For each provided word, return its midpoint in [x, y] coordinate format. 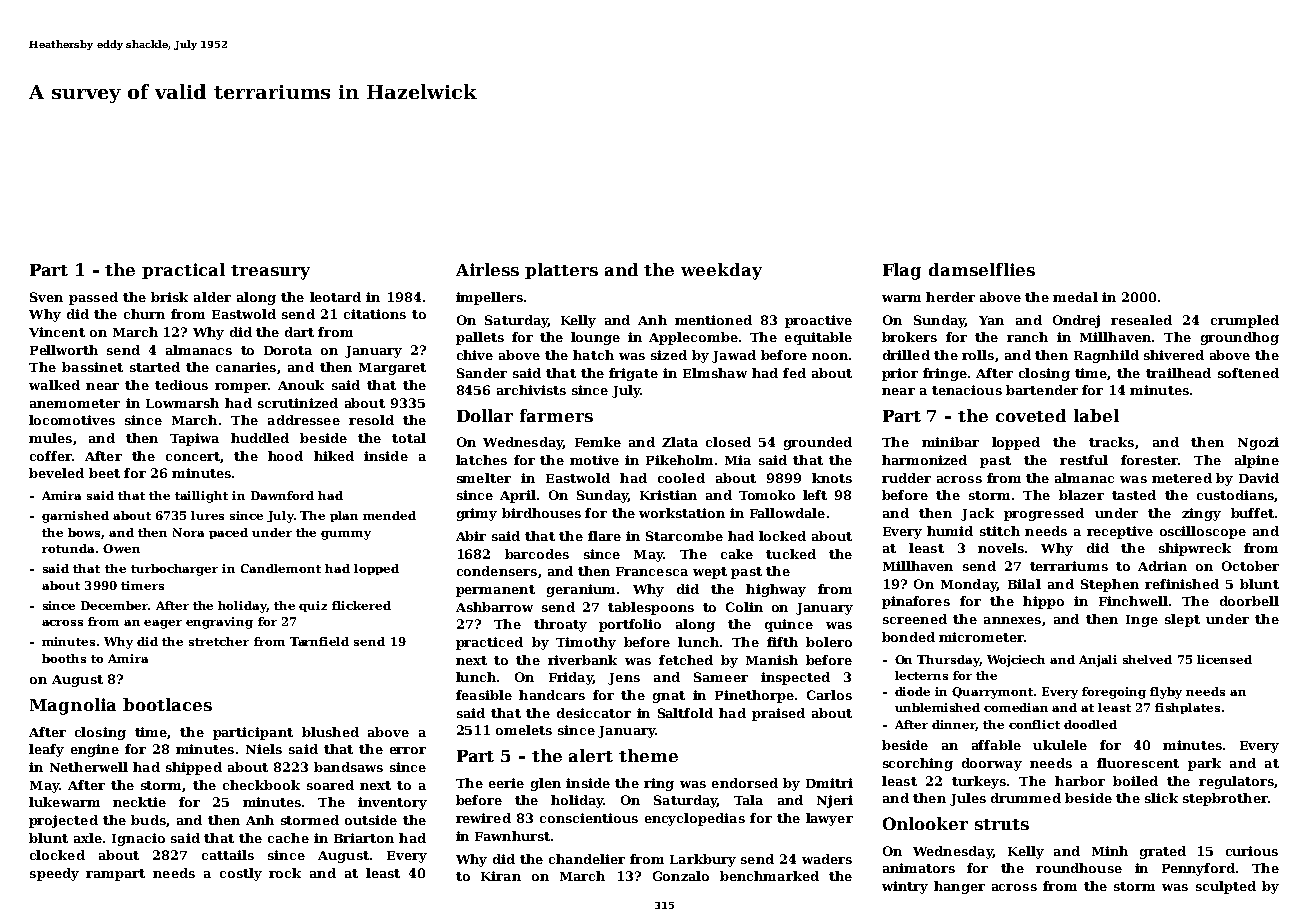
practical [183, 271]
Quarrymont [992, 693]
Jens [624, 679]
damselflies [982, 269]
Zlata [680, 442]
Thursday [948, 661]
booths [64, 658]
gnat [669, 697]
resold [371, 420]
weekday [721, 271]
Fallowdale [787, 513]
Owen [121, 548]
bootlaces [167, 704]
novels [1001, 548]
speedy [54, 874]
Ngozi [1258, 443]
